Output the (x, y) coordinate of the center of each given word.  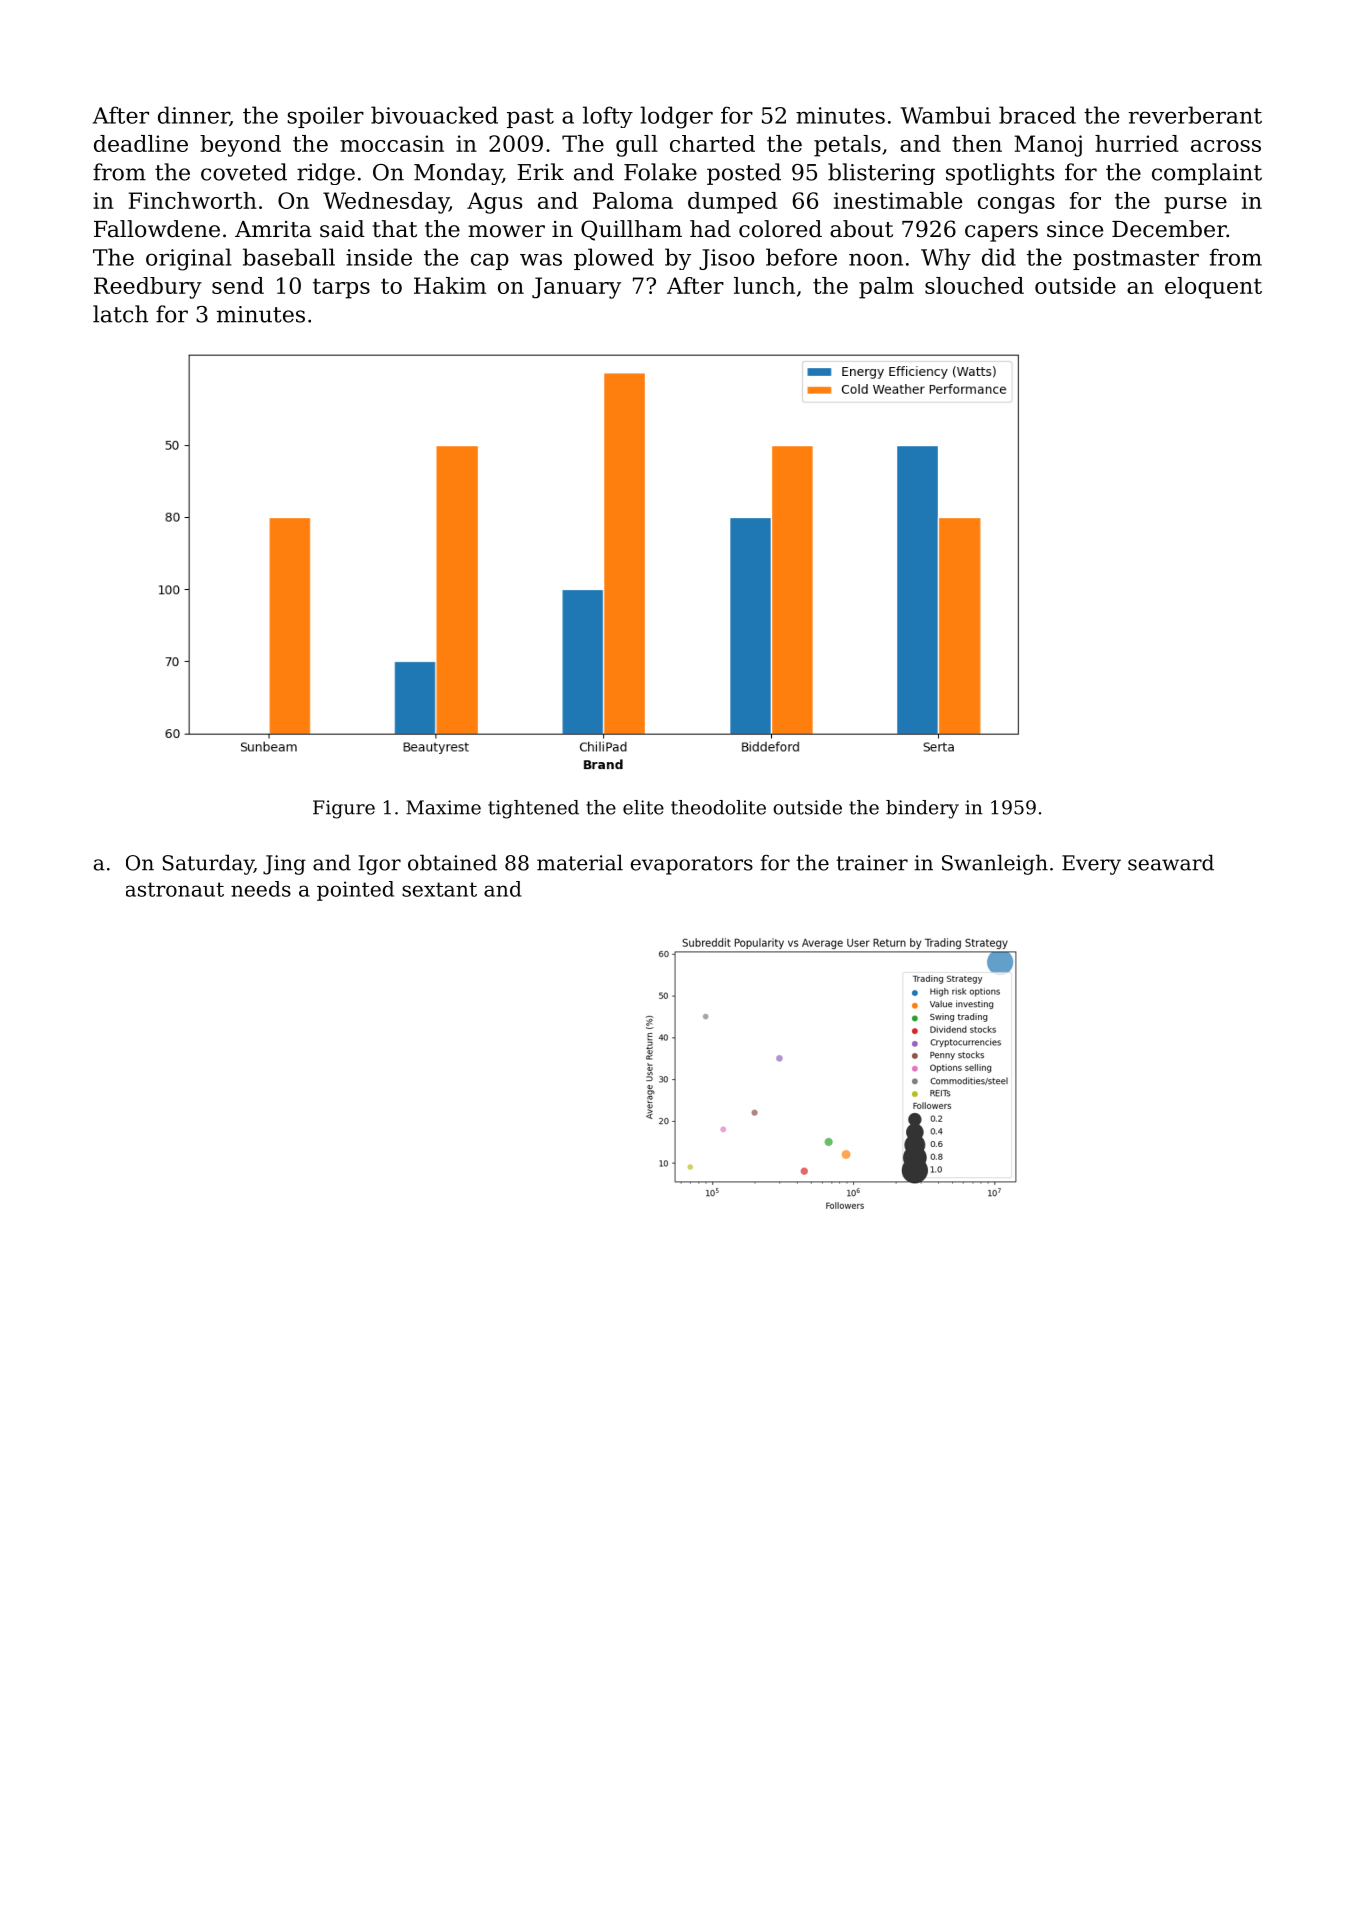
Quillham (631, 230)
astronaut (175, 889)
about (861, 229)
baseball (289, 257)
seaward (1171, 862)
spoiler (325, 117)
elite (643, 807)
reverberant (1195, 115)
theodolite (718, 807)
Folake (660, 172)
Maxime (443, 807)
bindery (922, 809)
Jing (284, 865)
